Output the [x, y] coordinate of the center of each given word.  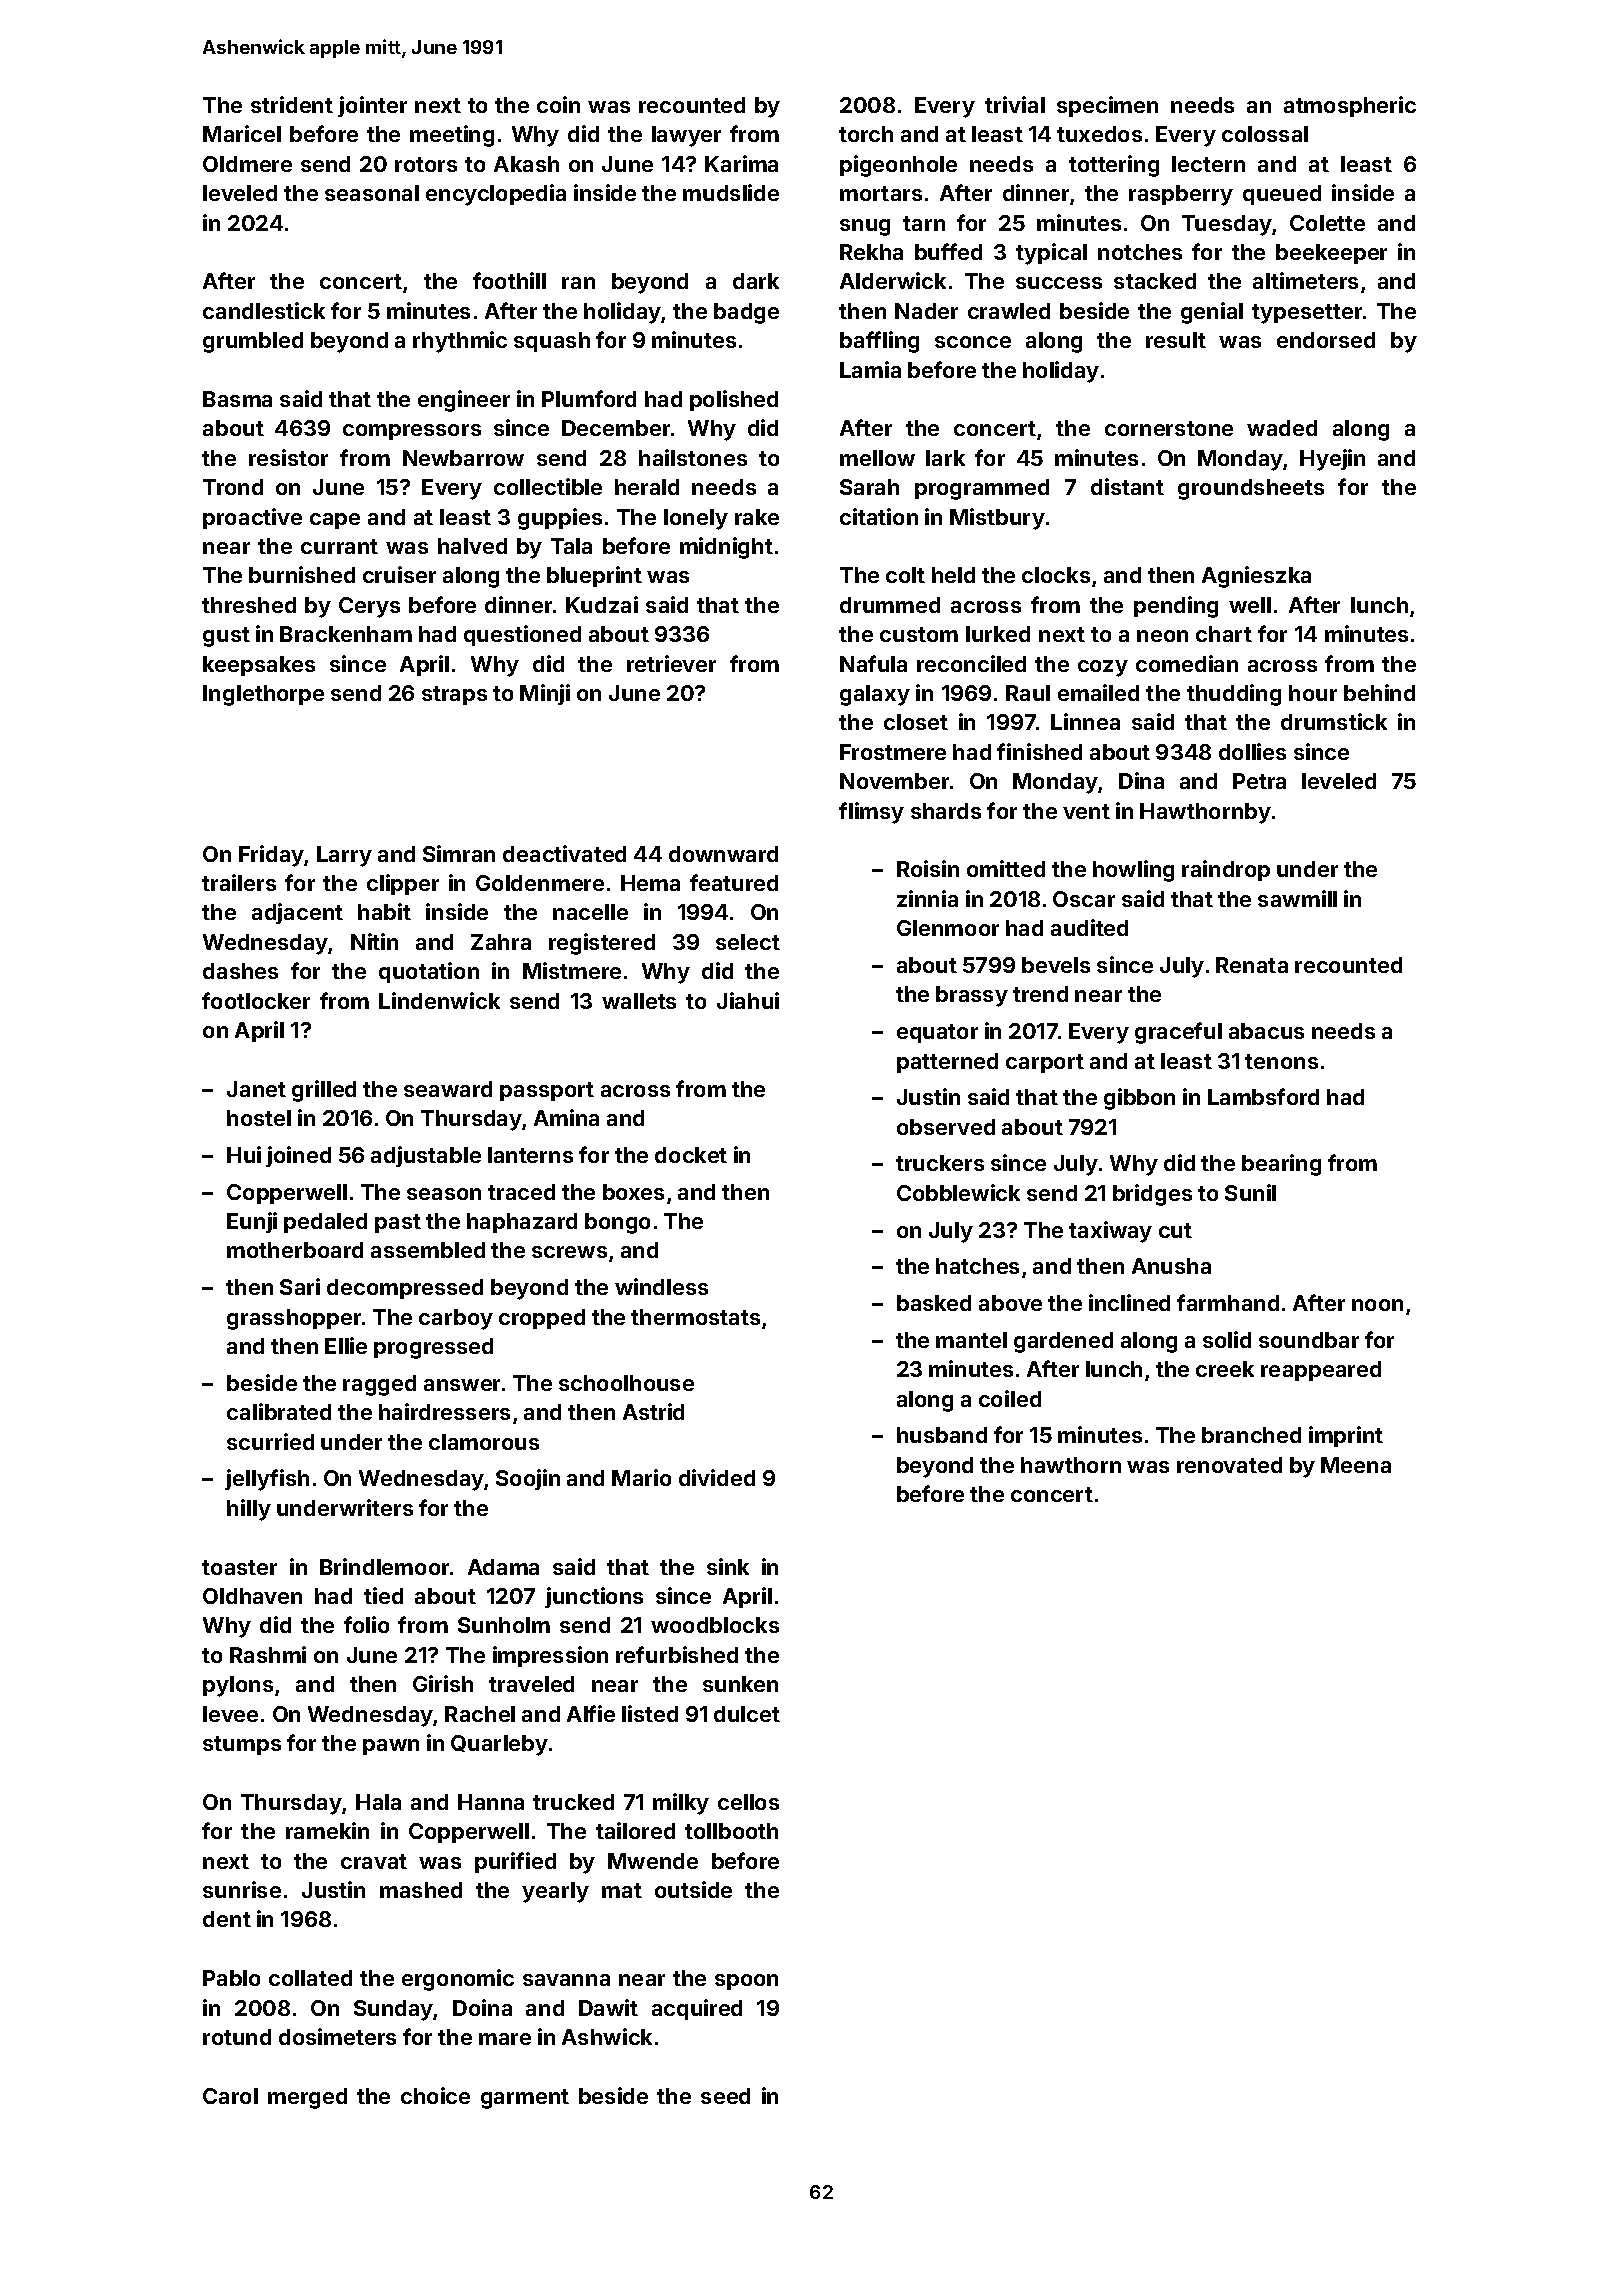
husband [942, 1435]
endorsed [1326, 340]
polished [734, 400]
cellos [748, 1802]
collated [310, 1978]
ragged [379, 1385]
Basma [237, 399]
